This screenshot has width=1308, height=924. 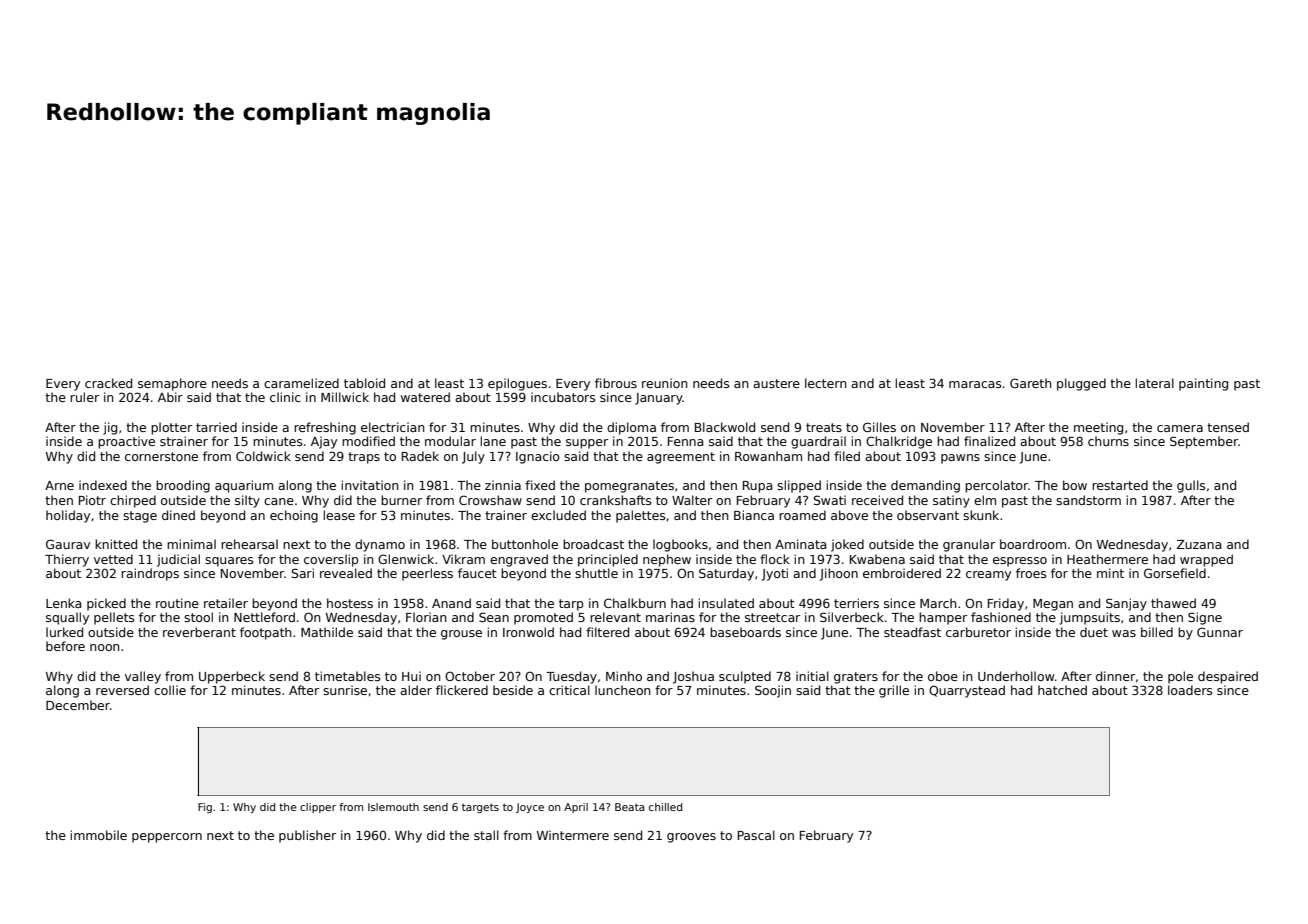 I want to click on noon, so click(x=105, y=647).
